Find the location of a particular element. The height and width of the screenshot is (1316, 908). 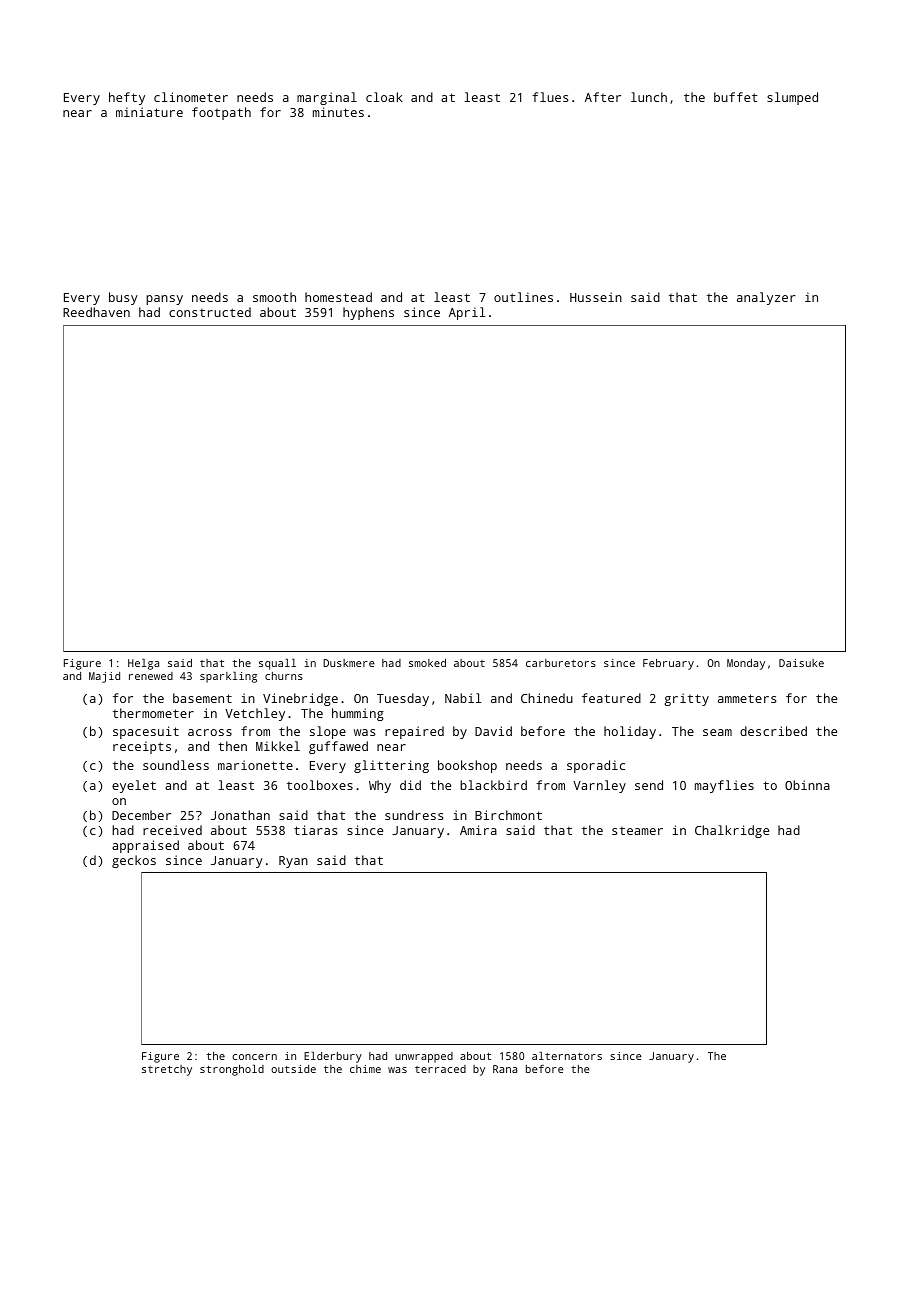

April is located at coordinates (467, 313).
